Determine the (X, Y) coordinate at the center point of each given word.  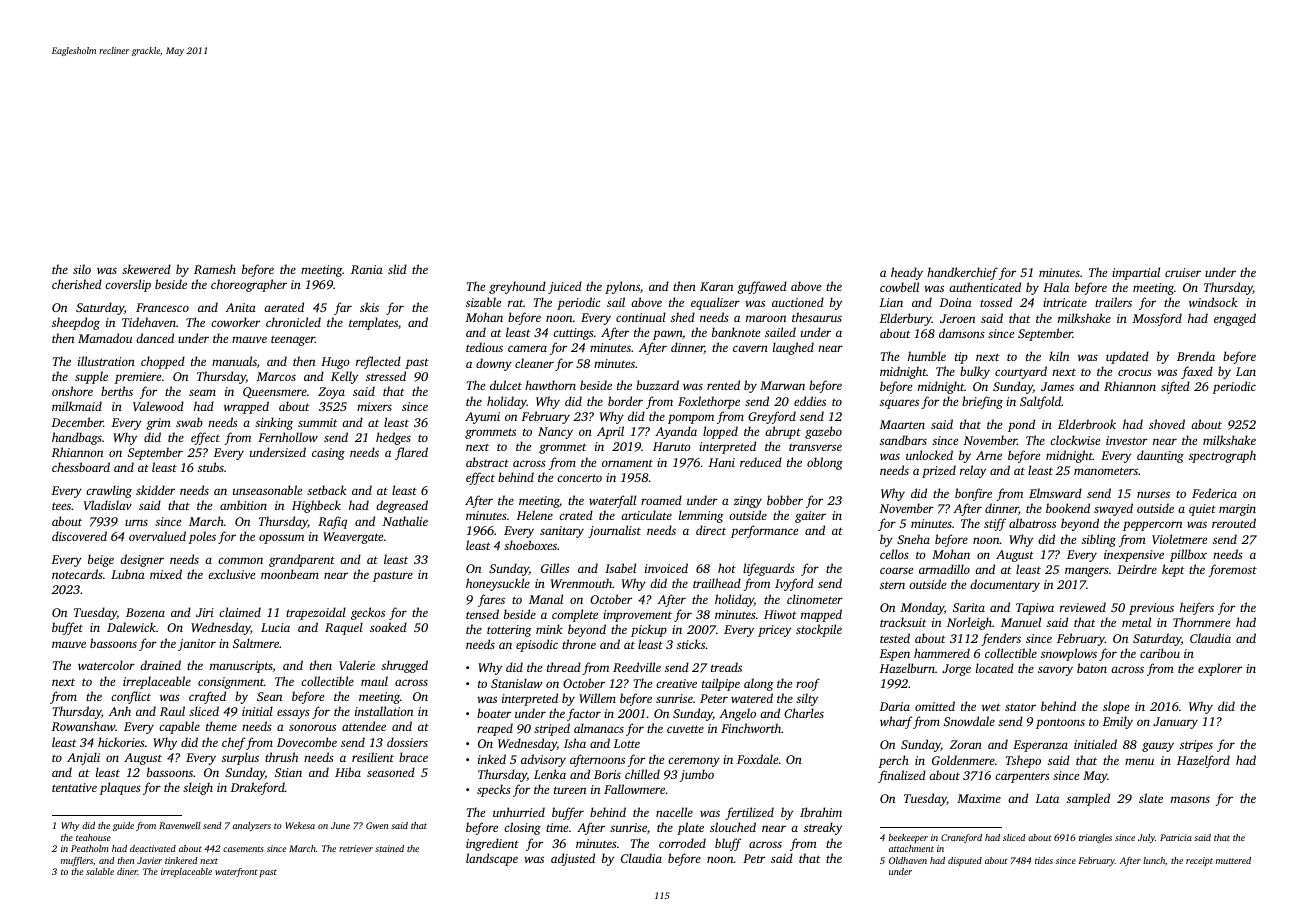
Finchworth (751, 728)
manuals (234, 361)
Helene (535, 515)
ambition (243, 505)
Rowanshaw (84, 726)
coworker (235, 322)
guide (123, 826)
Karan (716, 286)
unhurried (519, 812)
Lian (891, 302)
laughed (793, 348)
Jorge (956, 670)
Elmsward (1055, 493)
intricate (1065, 302)
